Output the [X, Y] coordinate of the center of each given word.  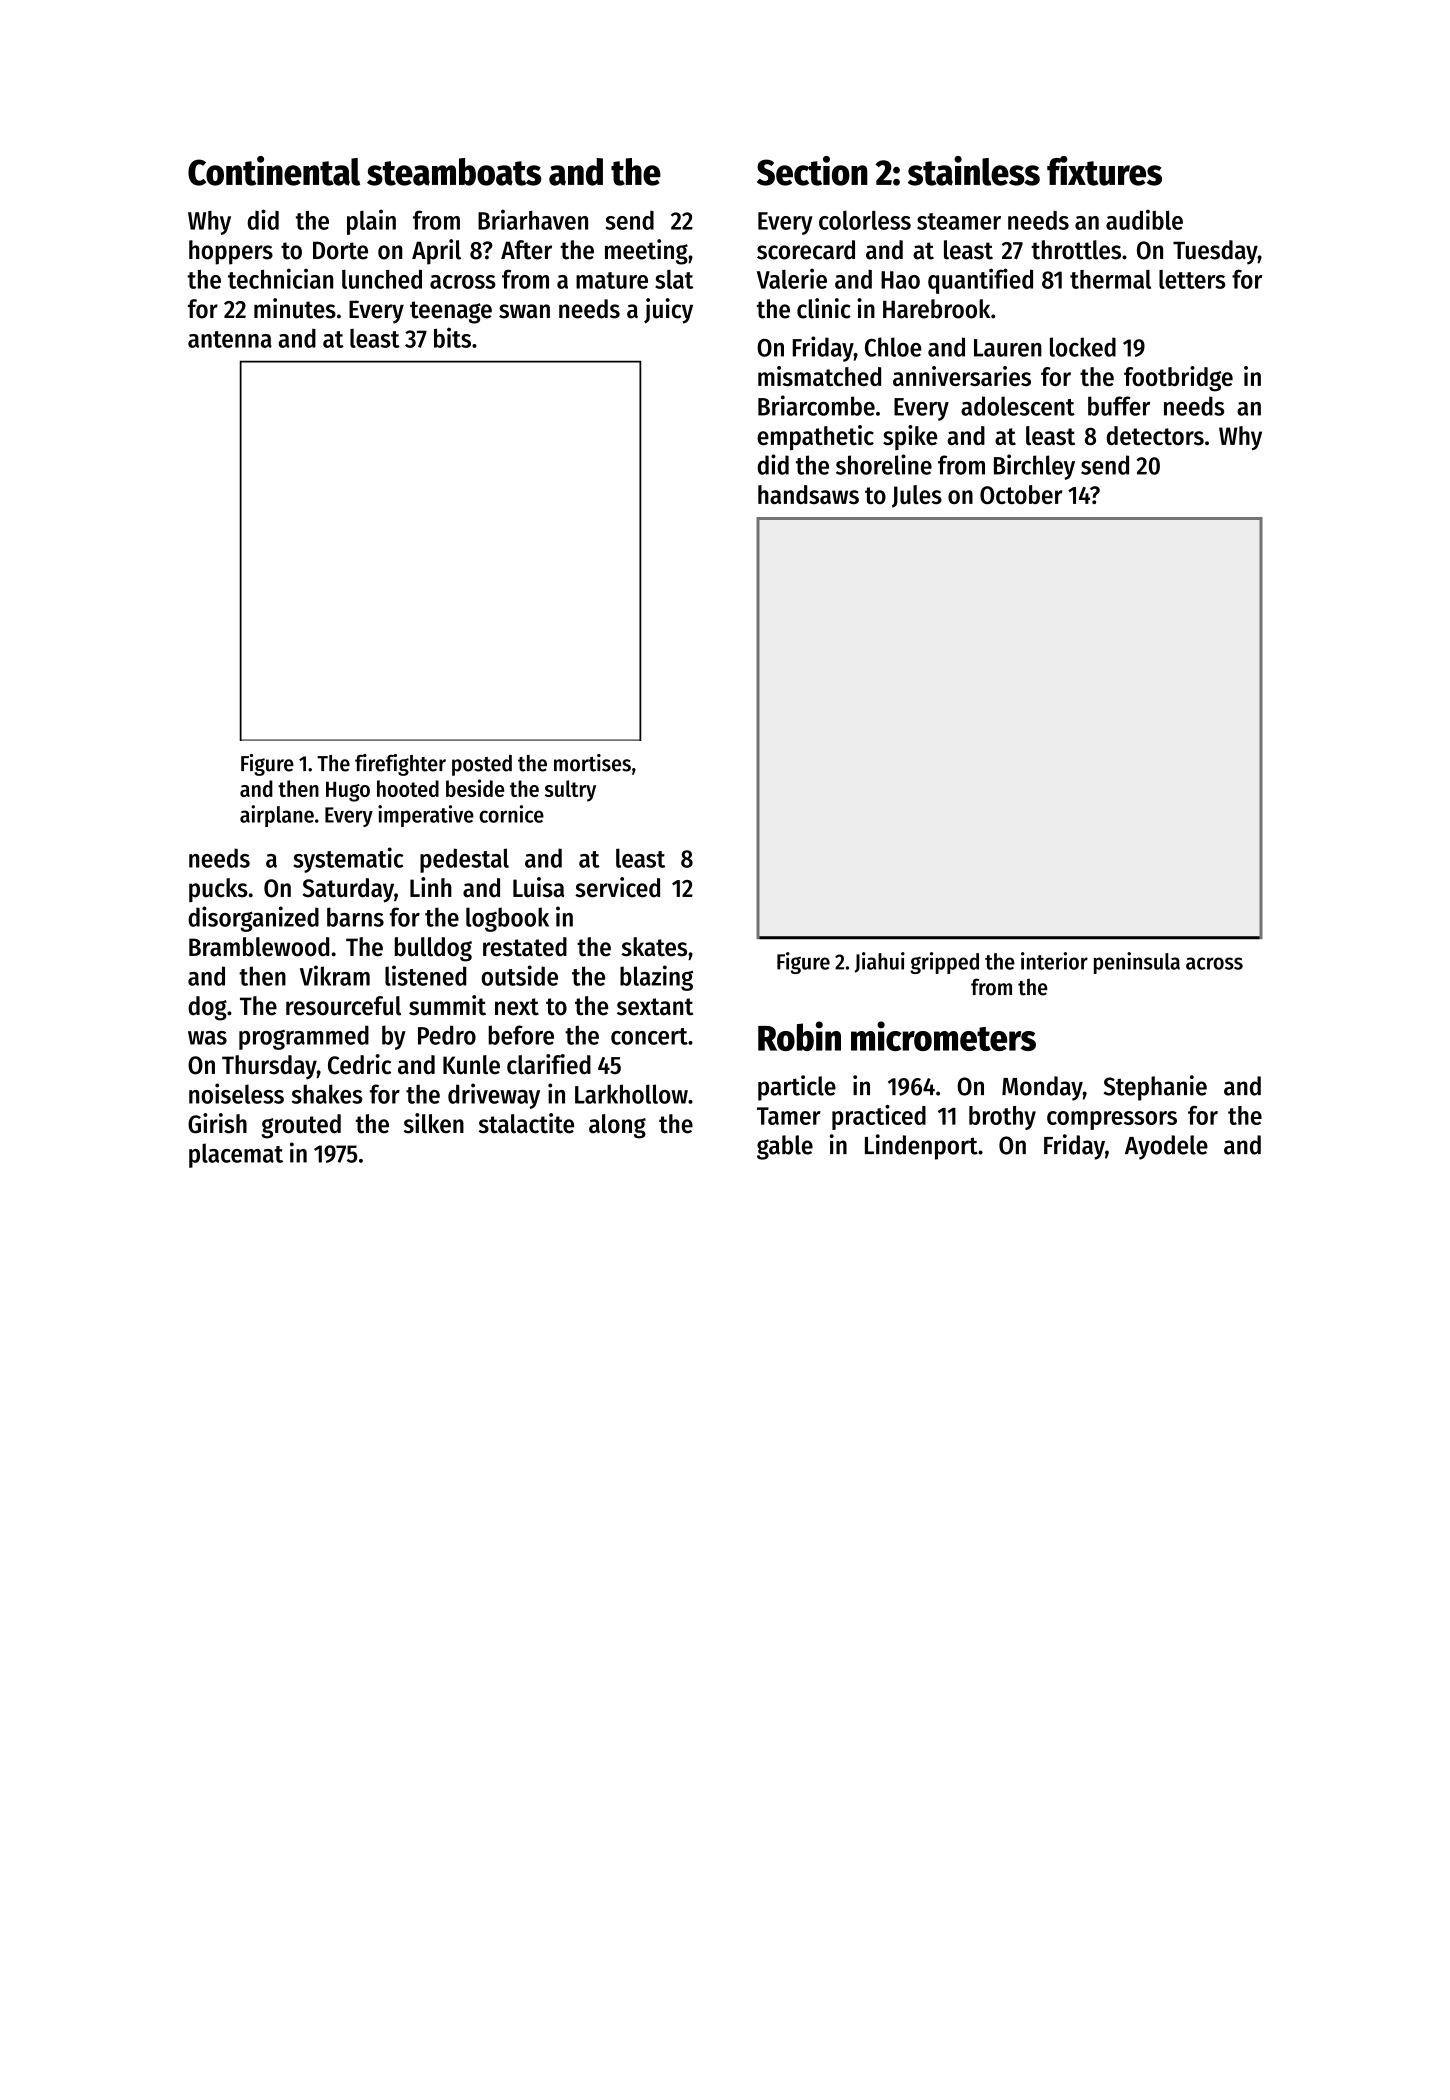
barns [355, 917]
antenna [230, 339]
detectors [1155, 435]
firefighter [400, 765]
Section [812, 171]
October [1021, 494]
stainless [974, 171]
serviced [617, 887]
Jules [917, 496]
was [207, 1038]
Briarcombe [816, 405]
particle [797, 1088]
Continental [274, 171]
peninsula [1137, 963]
